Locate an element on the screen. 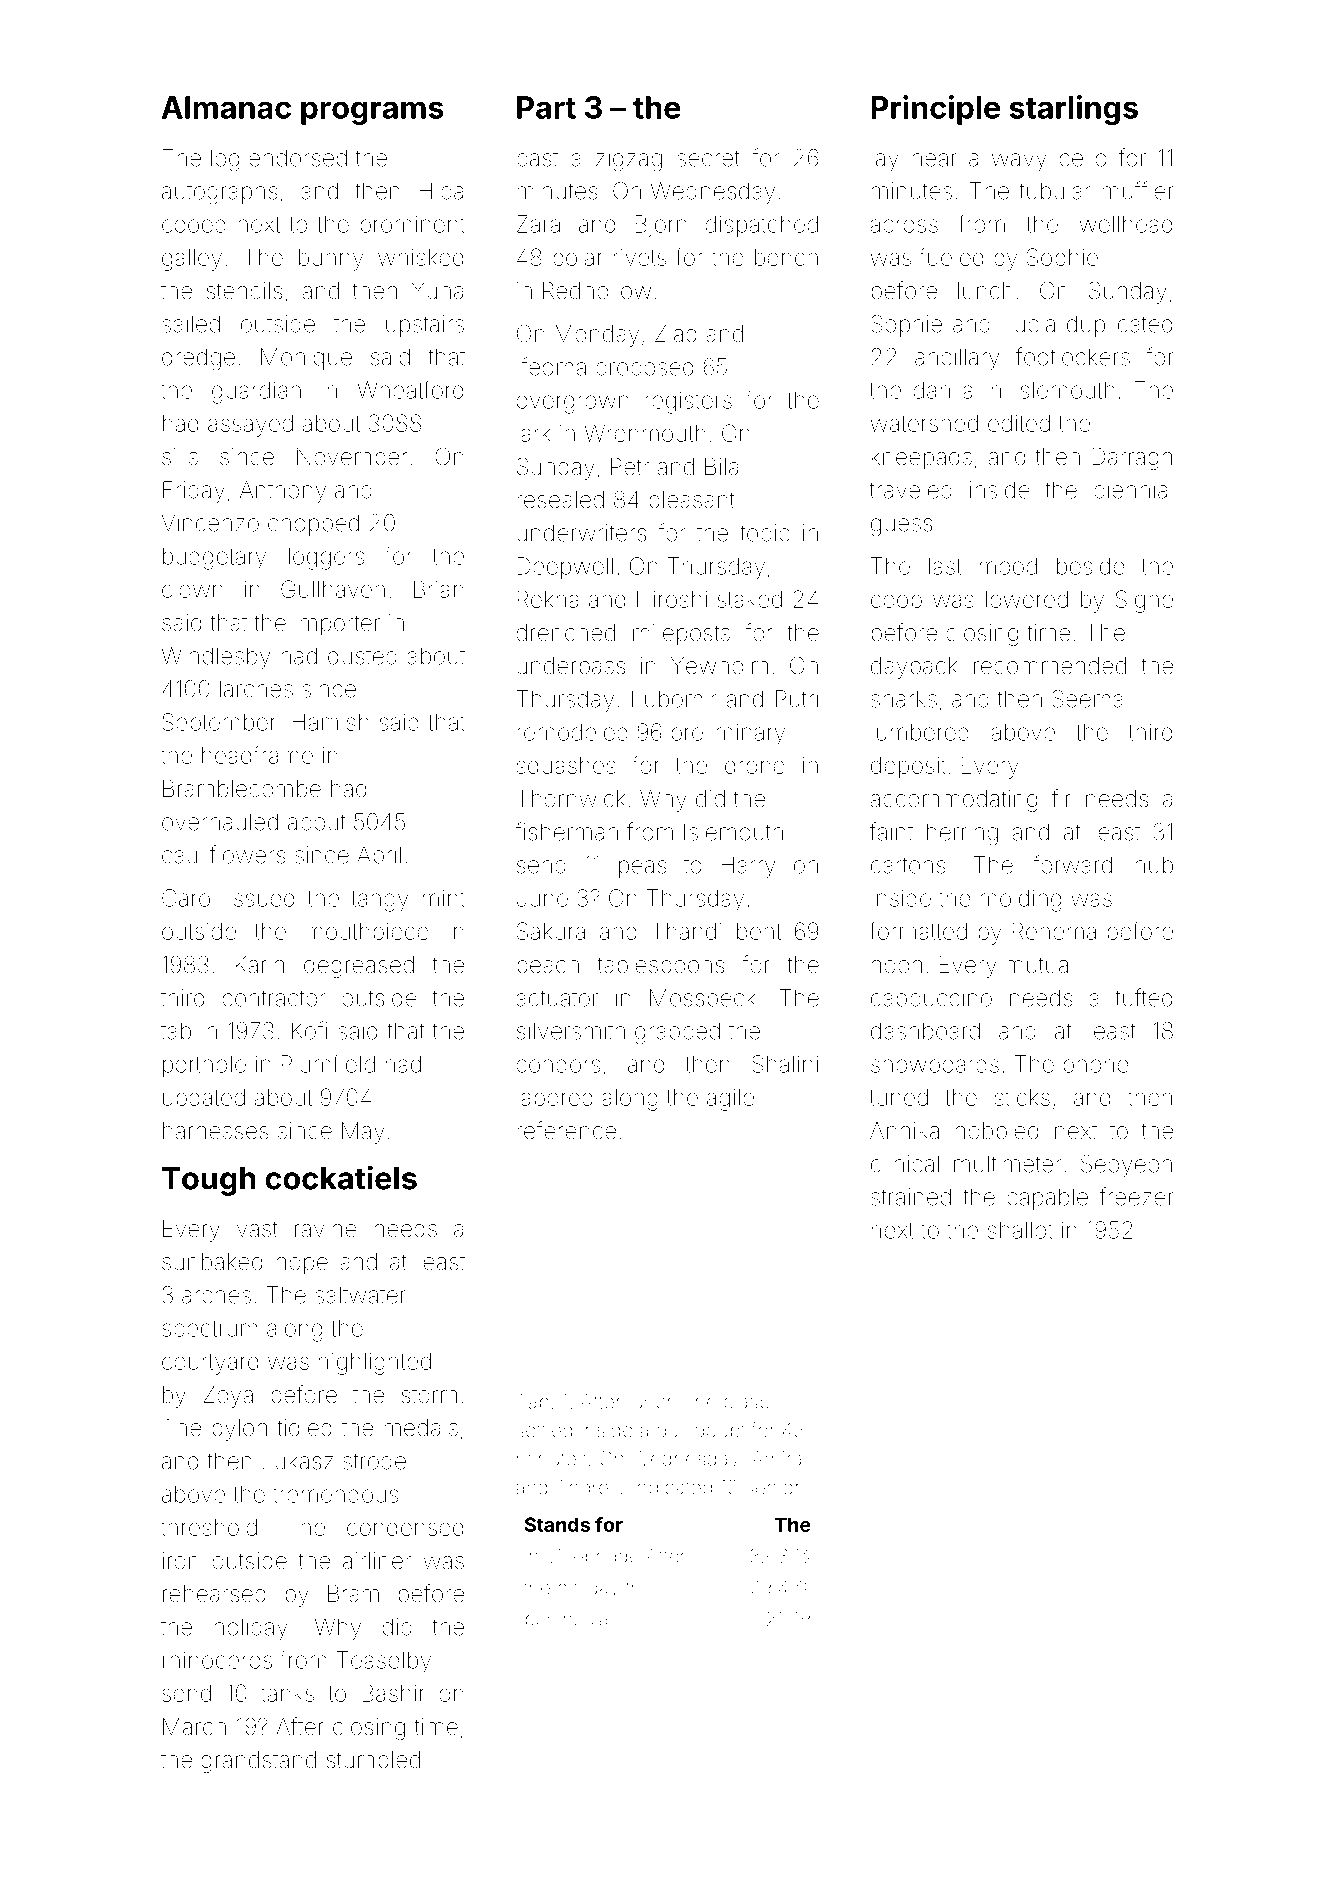 This screenshot has height=1888, width=1335. programs is located at coordinates (372, 113).
